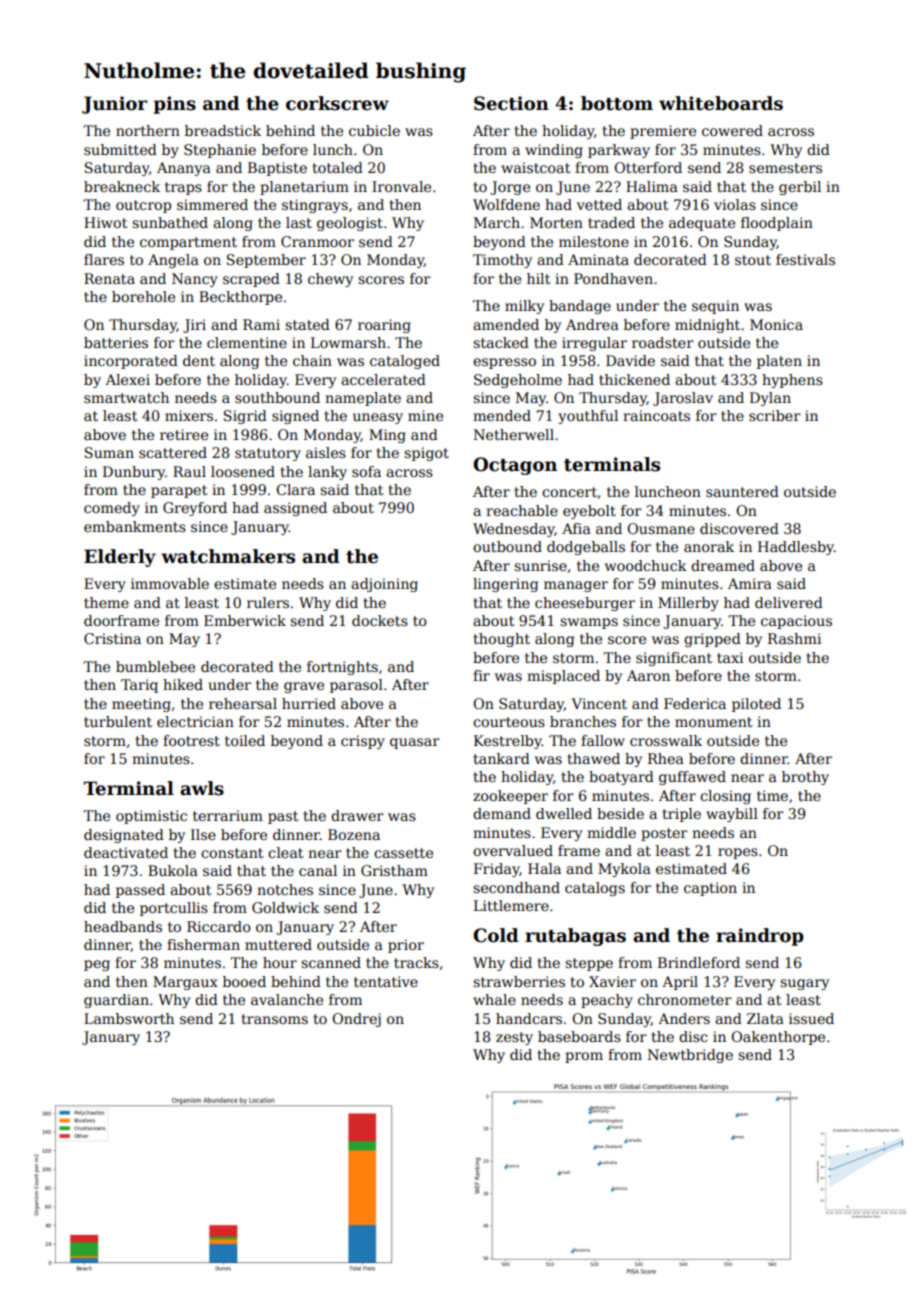  What do you see at coordinates (765, 1018) in the image?
I see `Zlata` at bounding box center [765, 1018].
